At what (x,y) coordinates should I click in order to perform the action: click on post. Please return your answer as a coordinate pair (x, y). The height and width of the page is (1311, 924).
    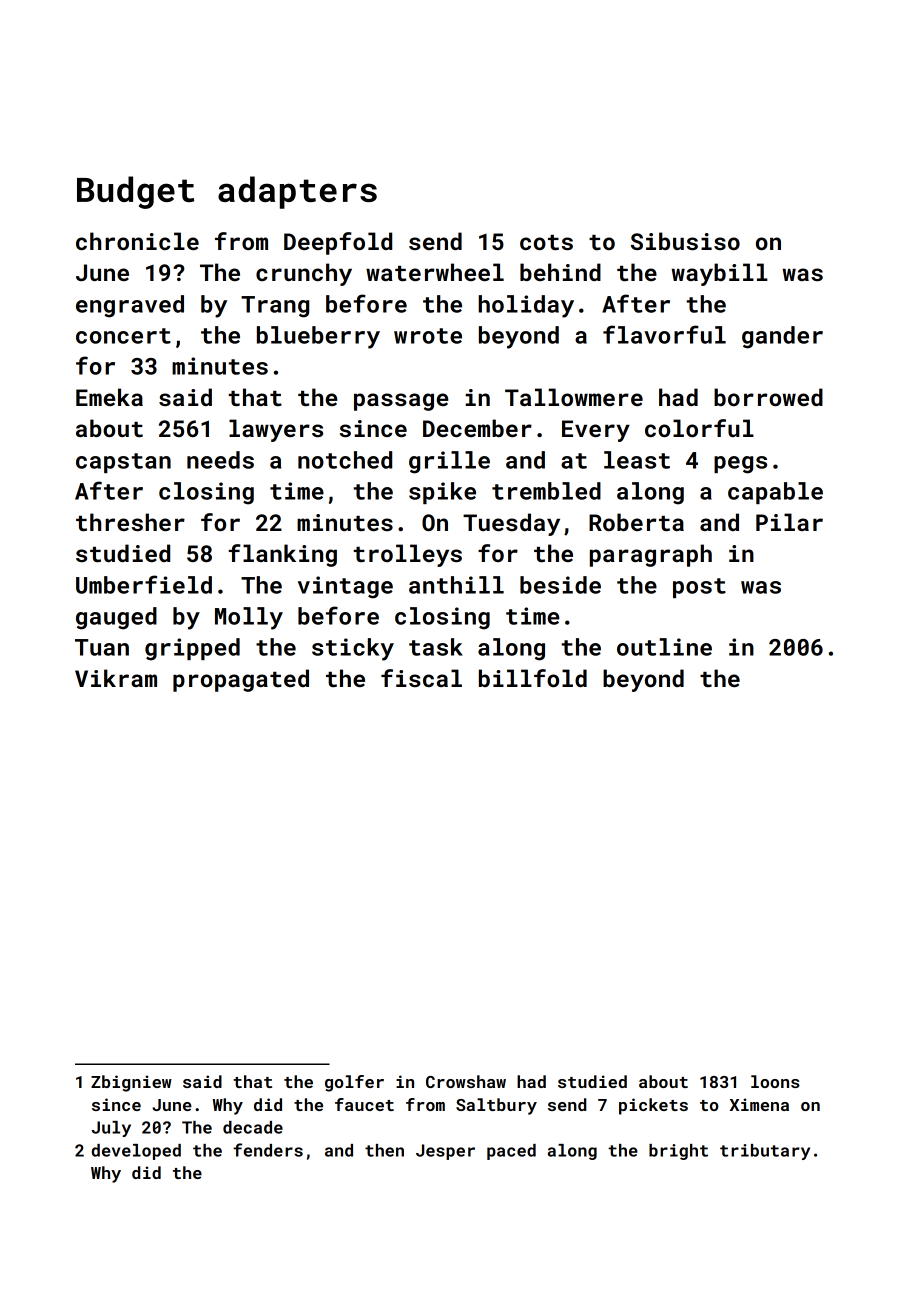
    Looking at the image, I should click on (699, 588).
